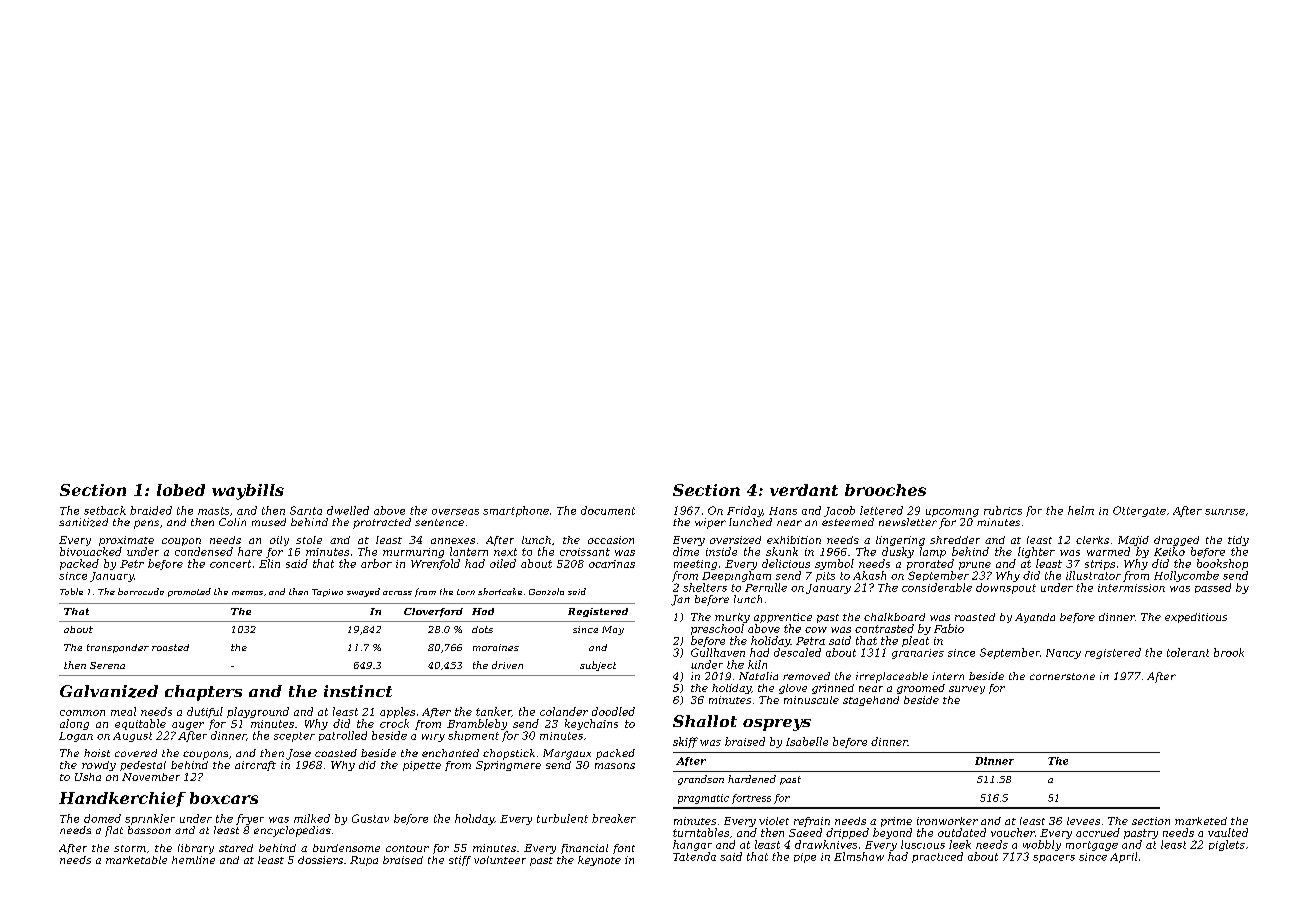 Image resolution: width=1308 pixels, height=924 pixels. I want to click on spacers, so click(1054, 859).
